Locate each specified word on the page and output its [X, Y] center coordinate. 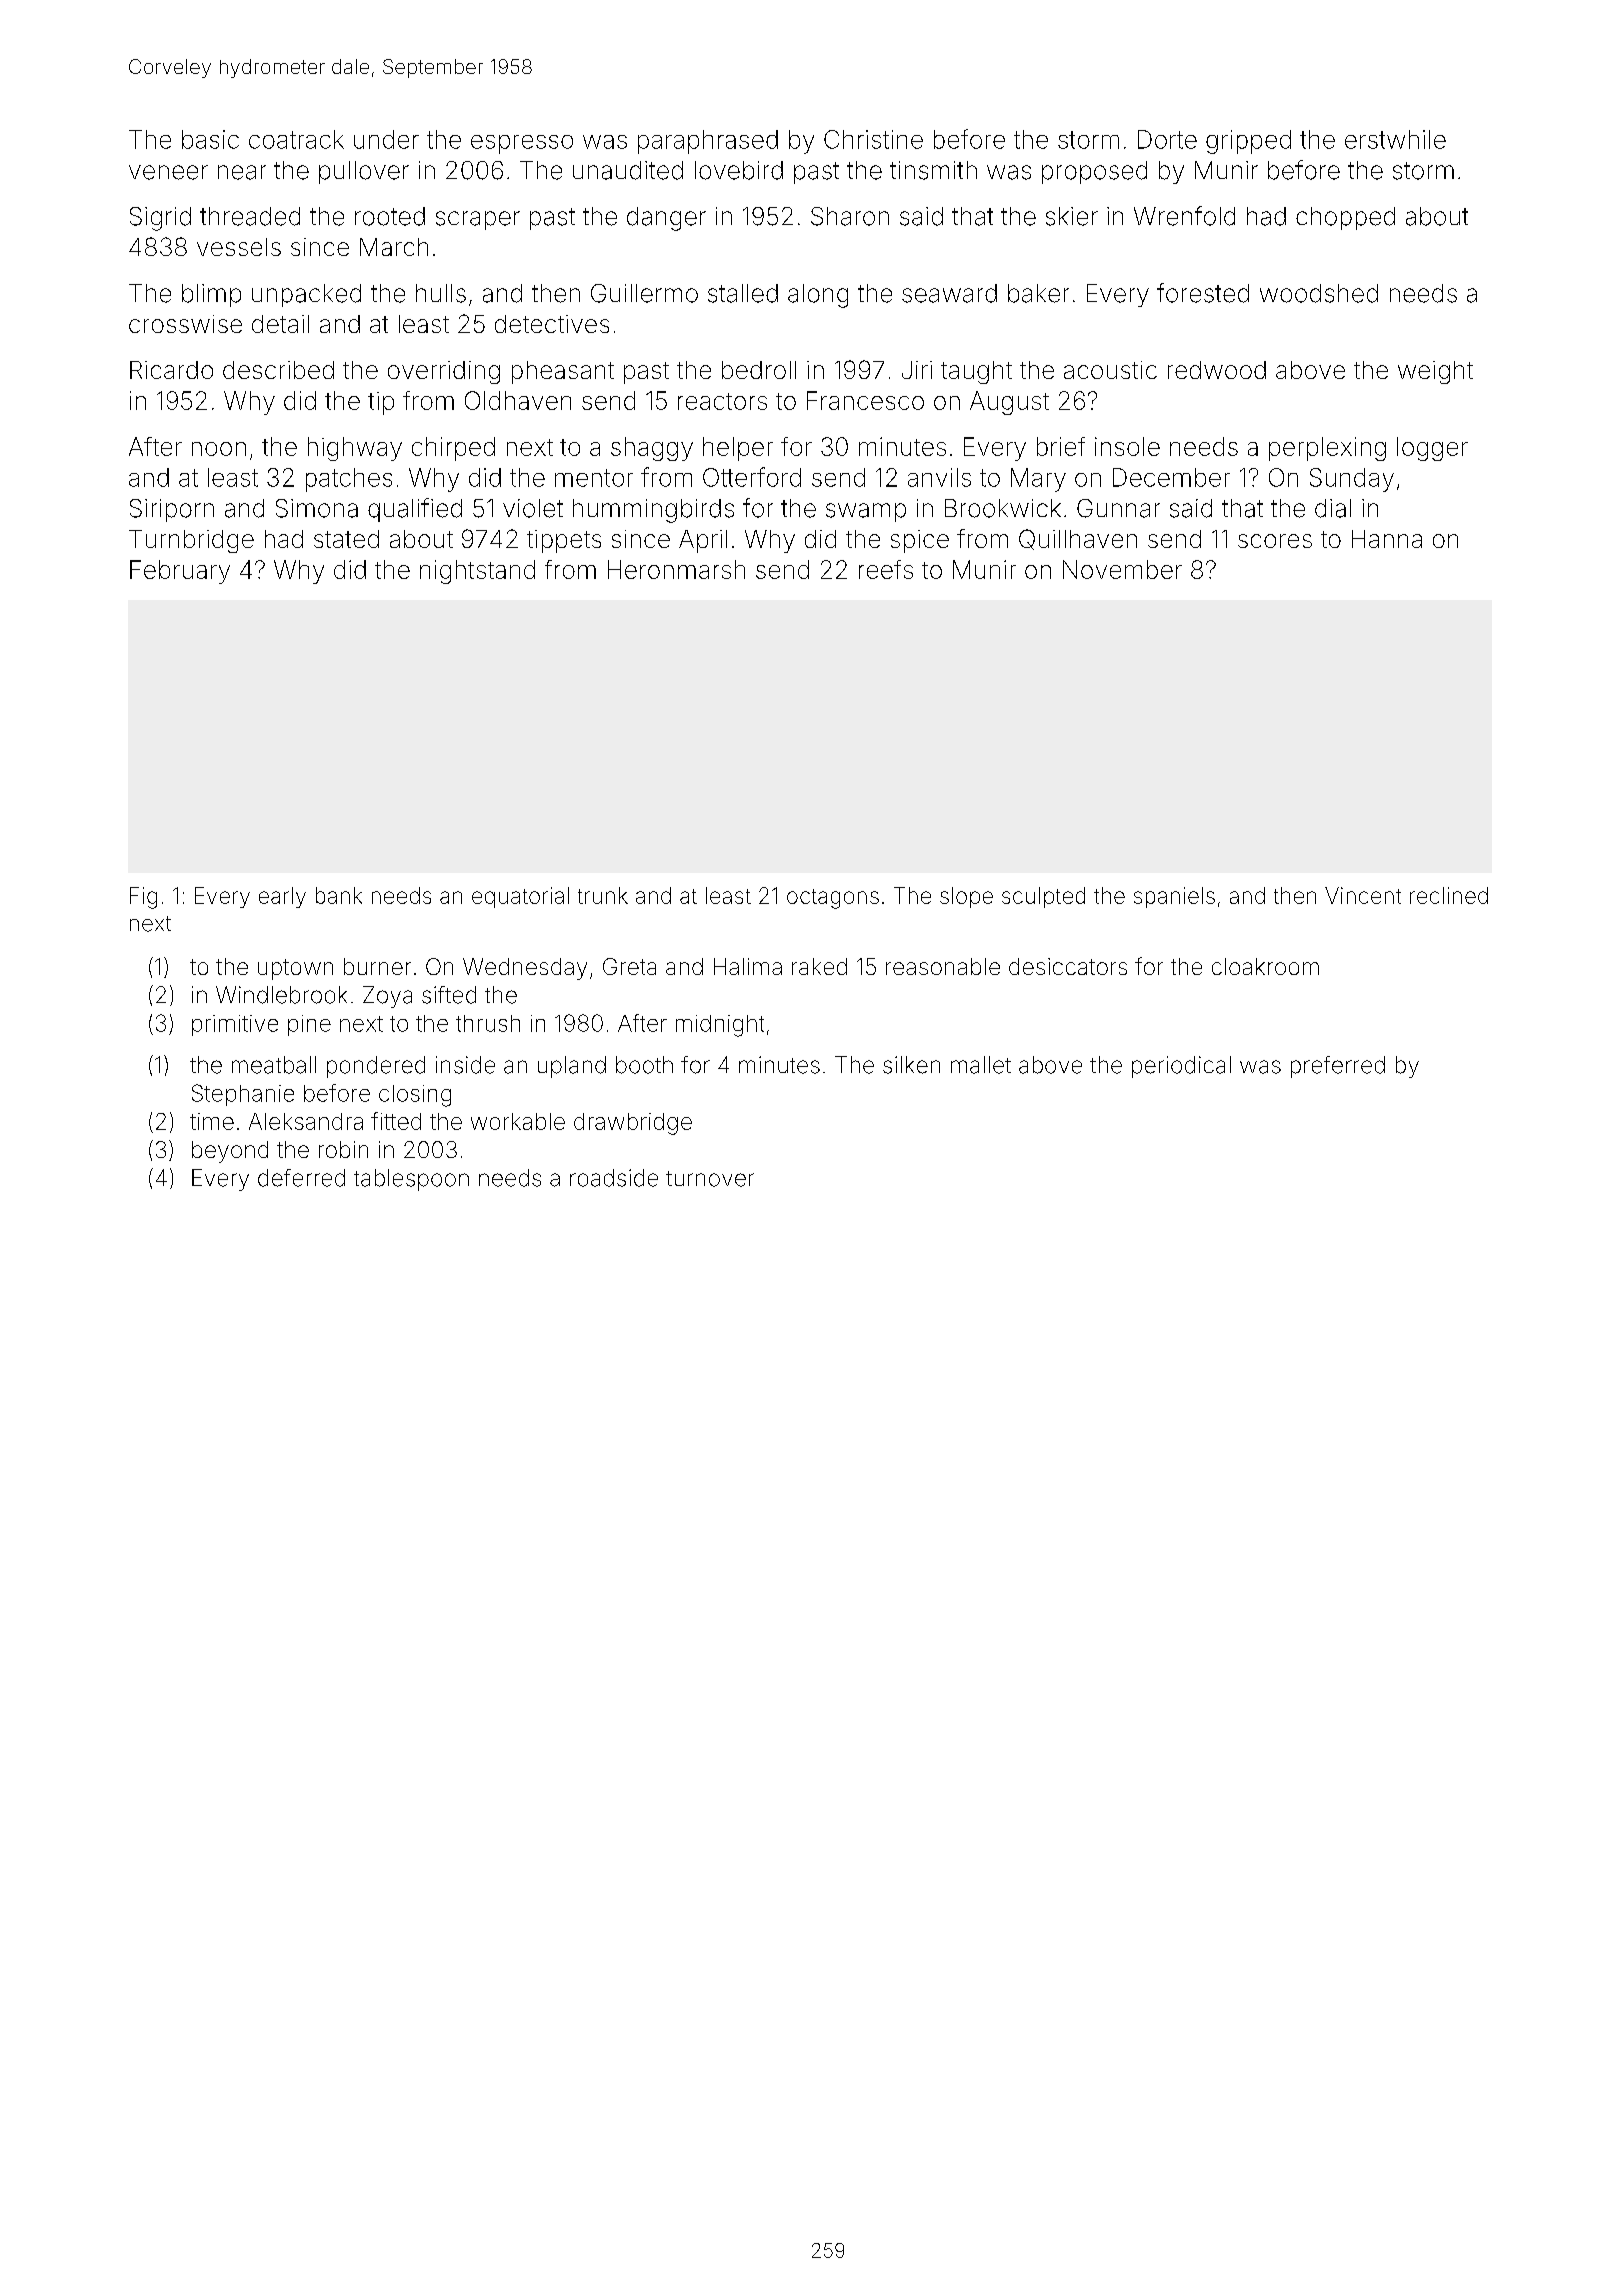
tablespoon [411, 1180]
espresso [522, 144]
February [180, 572]
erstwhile [1395, 139]
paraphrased [708, 142]
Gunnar [1118, 508]
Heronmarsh [676, 569]
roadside [614, 1178]
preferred [1338, 1067]
